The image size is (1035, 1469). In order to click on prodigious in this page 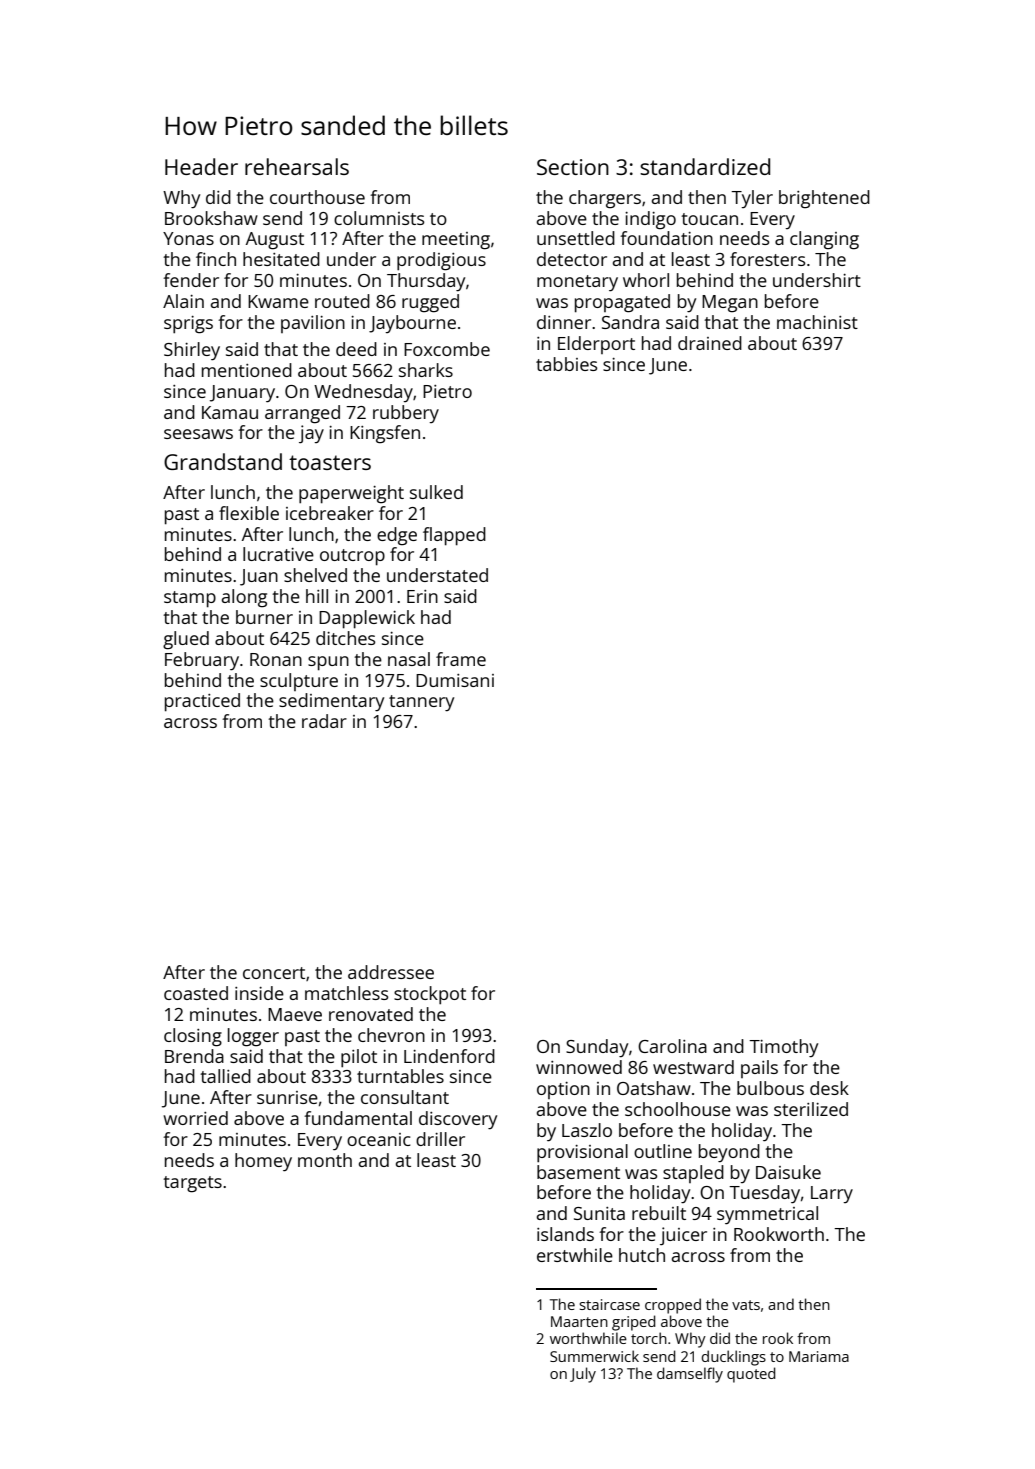, I will do `click(441, 261)`.
